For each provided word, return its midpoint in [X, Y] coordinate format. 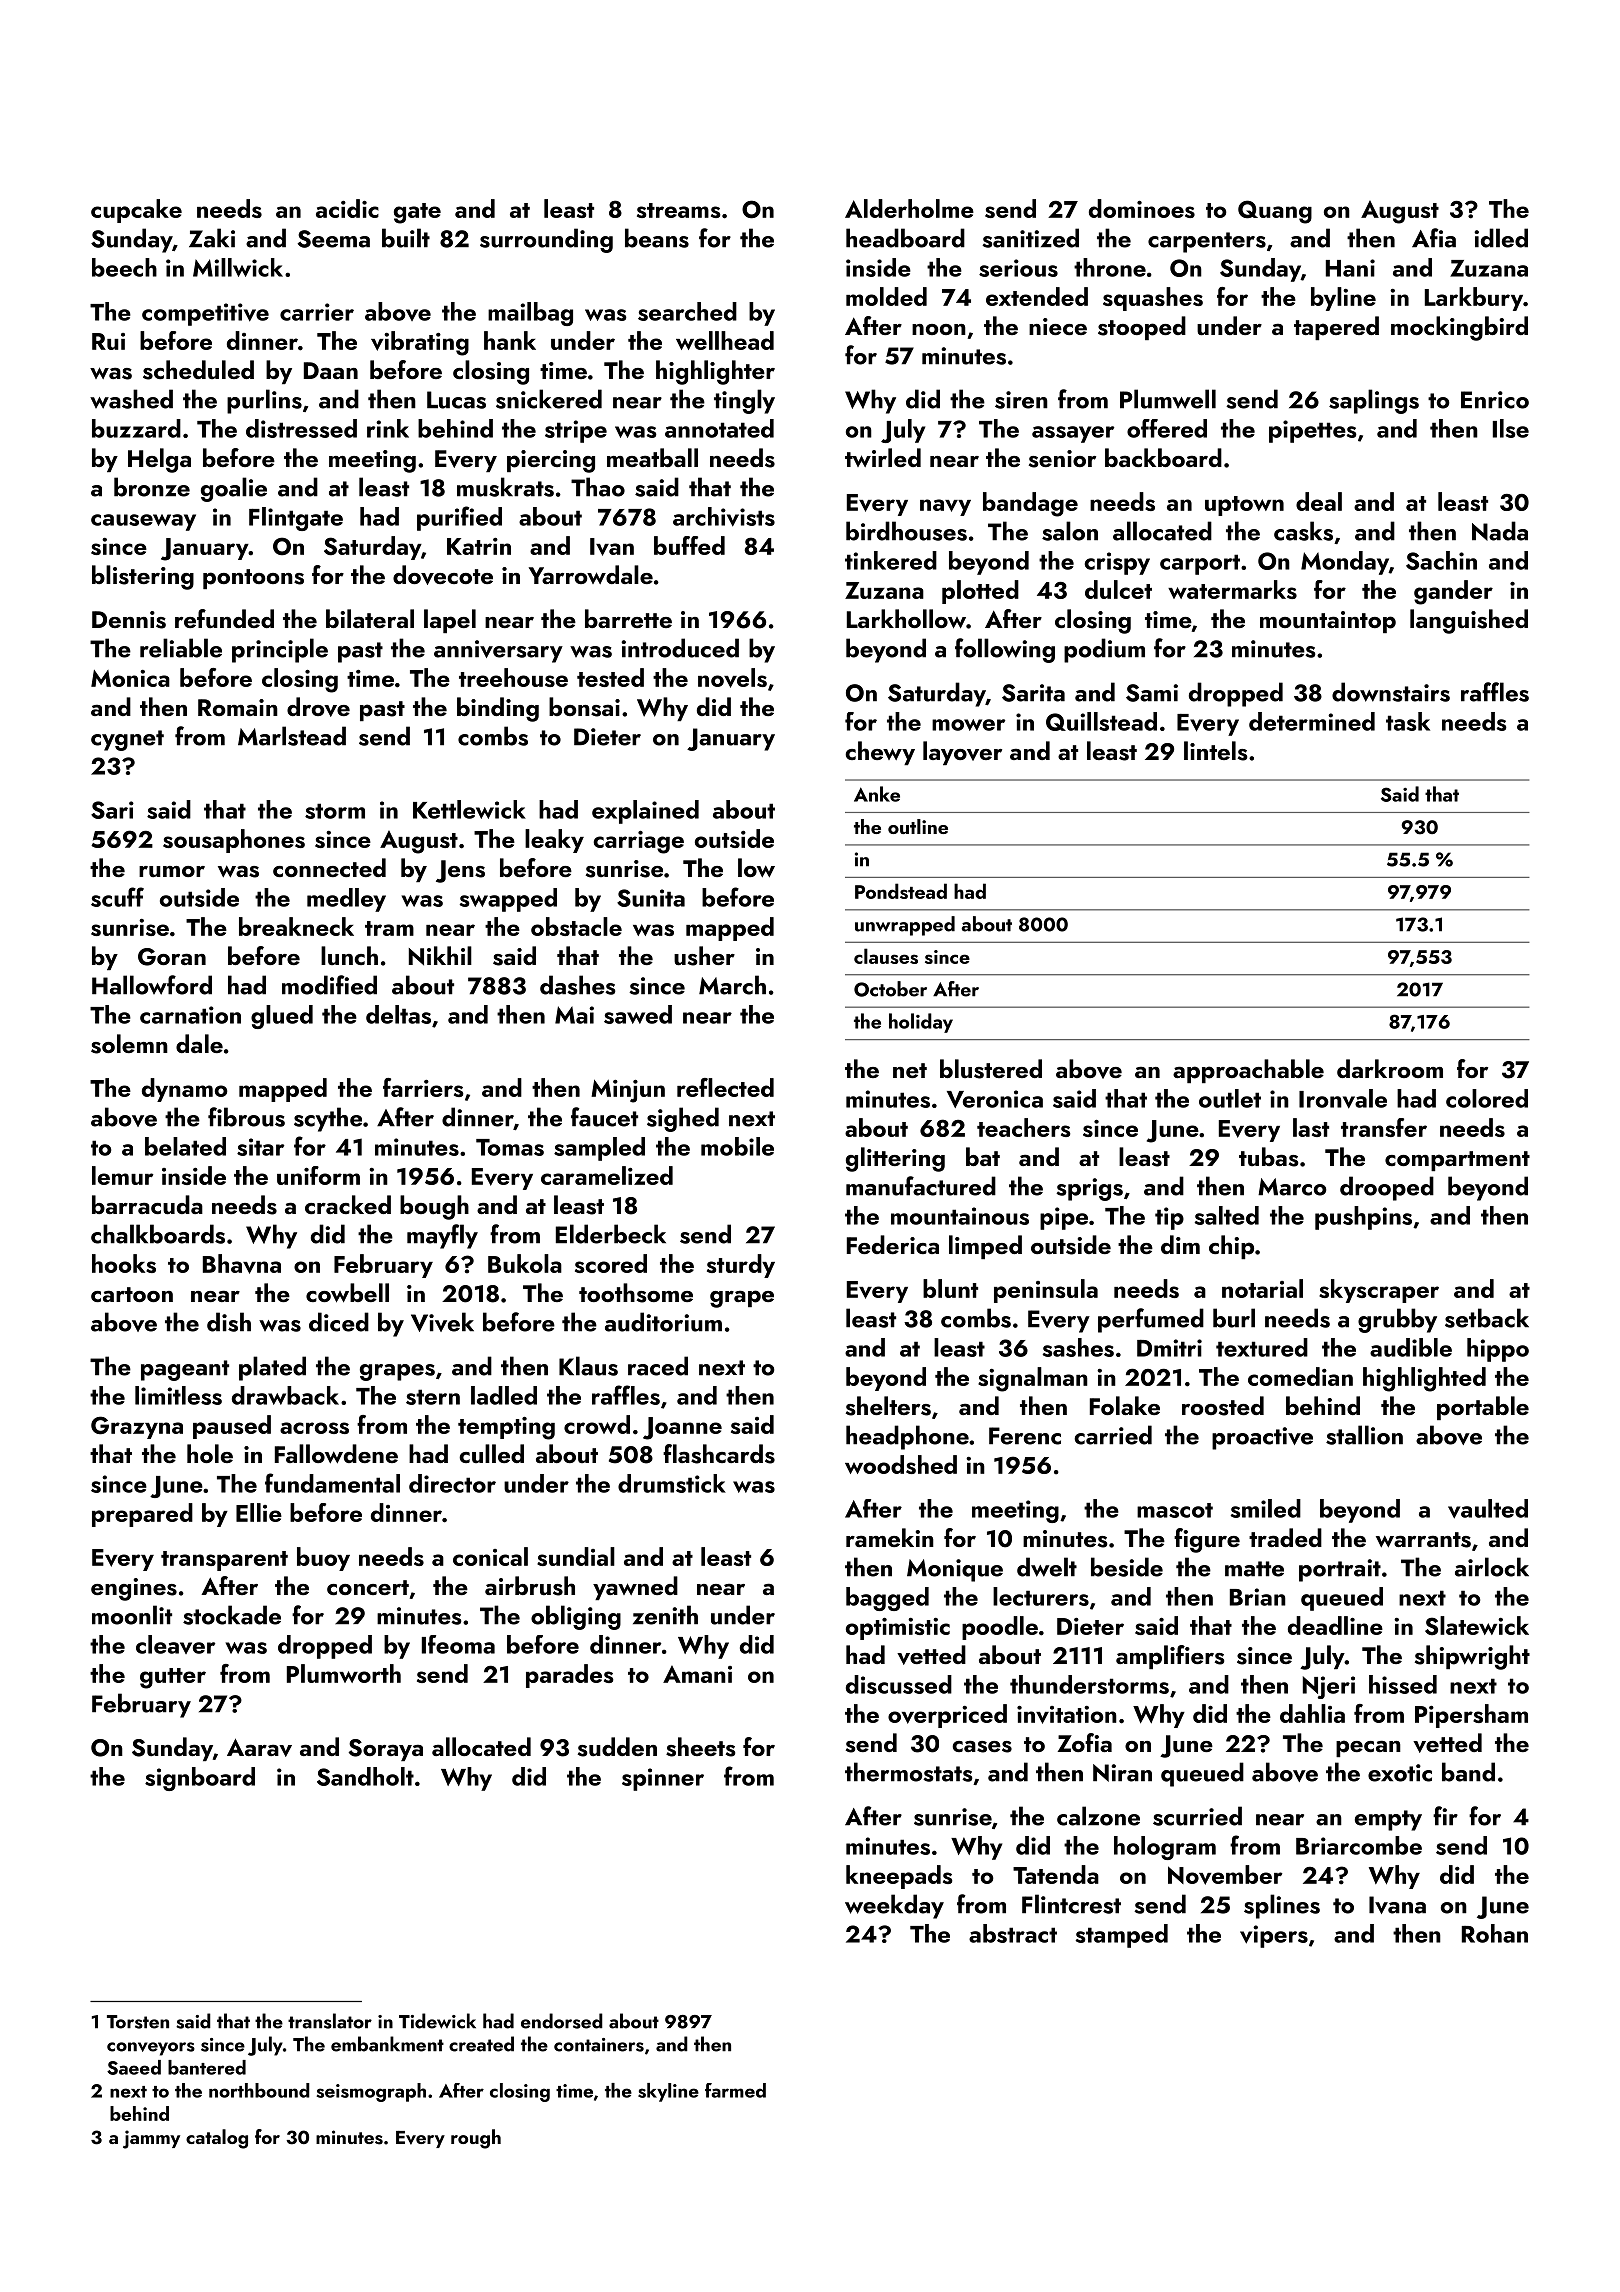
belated [185, 1146]
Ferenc [1025, 1436]
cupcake [136, 211]
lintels [1215, 751]
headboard [905, 238]
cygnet [127, 740]
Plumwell [1168, 399]
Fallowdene [336, 1453]
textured [1262, 1347]
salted [1227, 1215]
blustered [991, 1069]
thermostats [909, 1772]
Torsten [138, 2022]
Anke [877, 794]
